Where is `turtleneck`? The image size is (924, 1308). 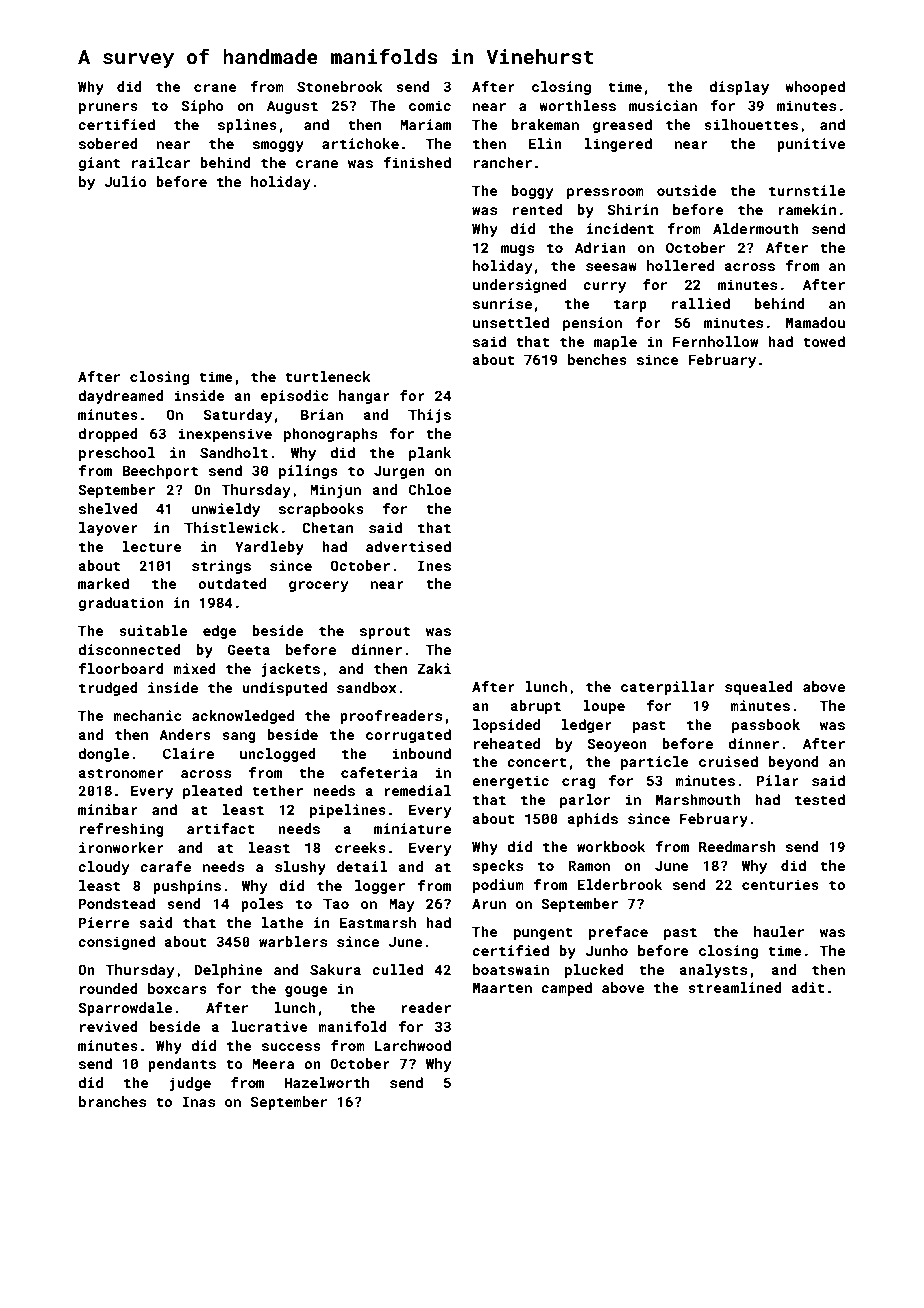
turtleneck is located at coordinates (328, 376).
